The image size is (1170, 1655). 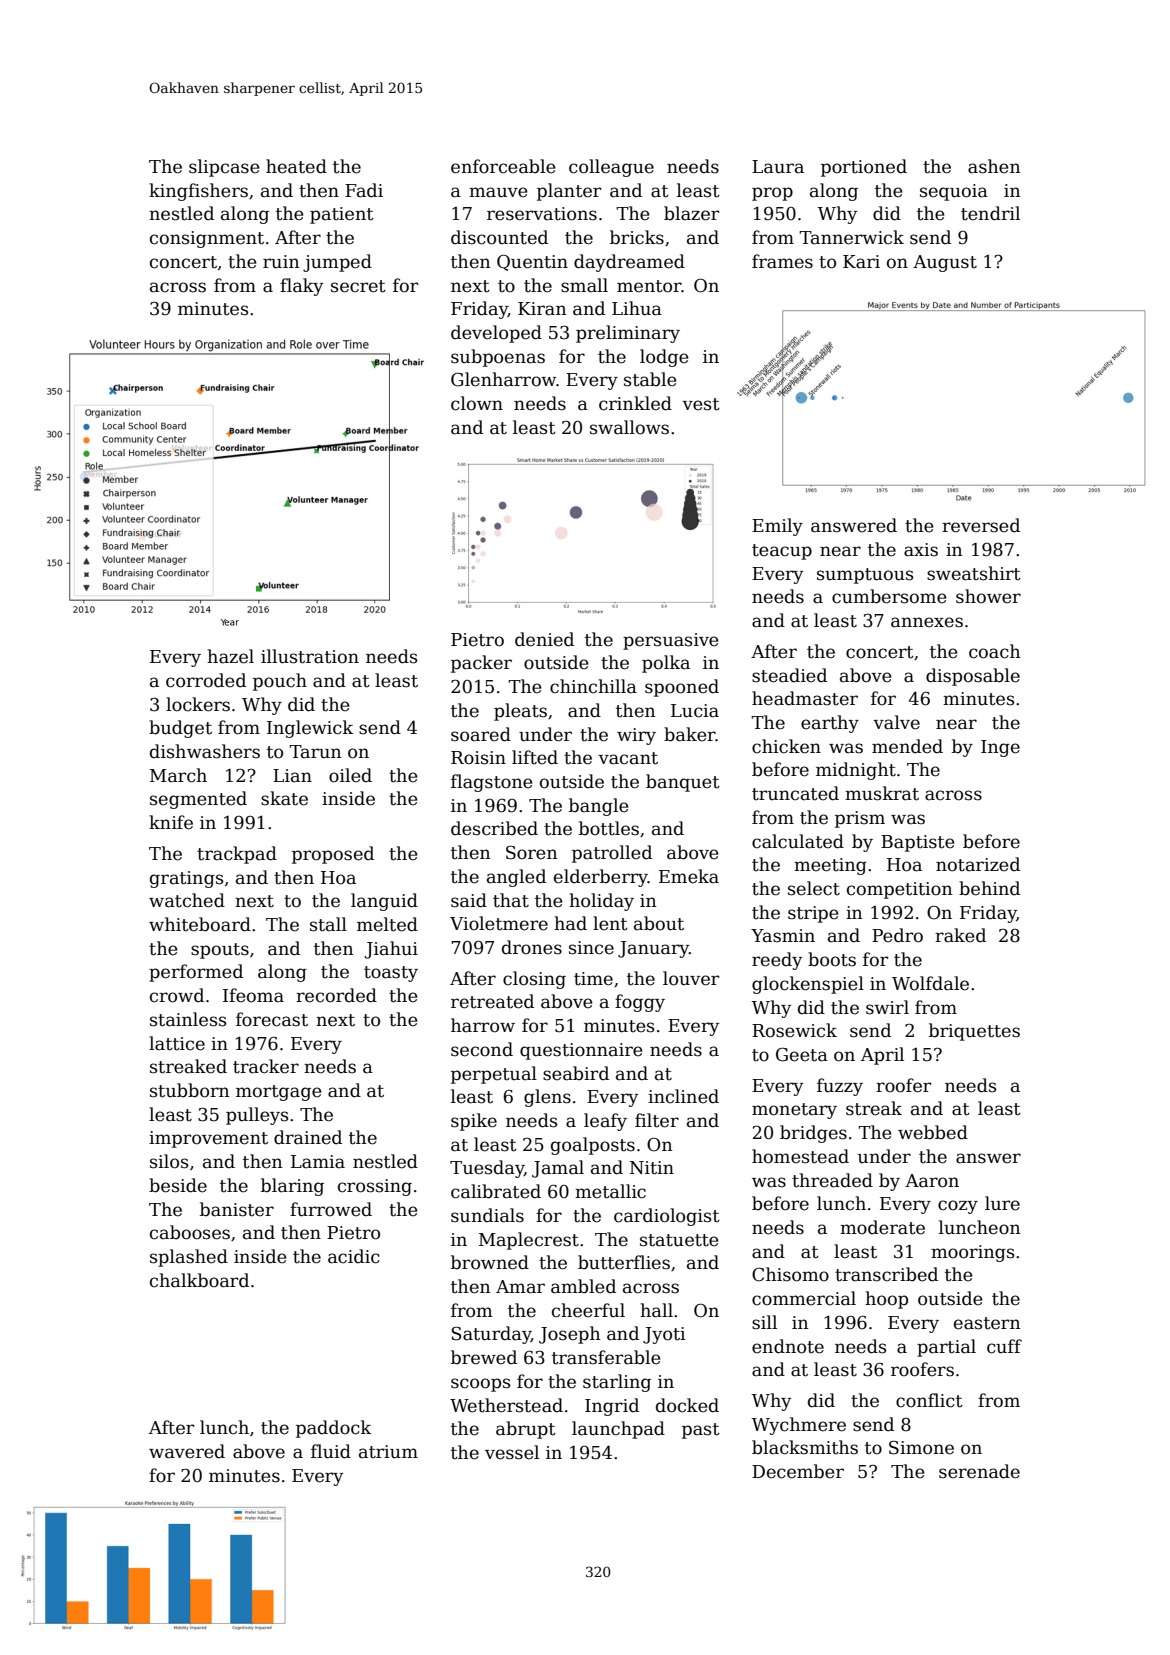 I want to click on earthy, so click(x=830, y=724).
